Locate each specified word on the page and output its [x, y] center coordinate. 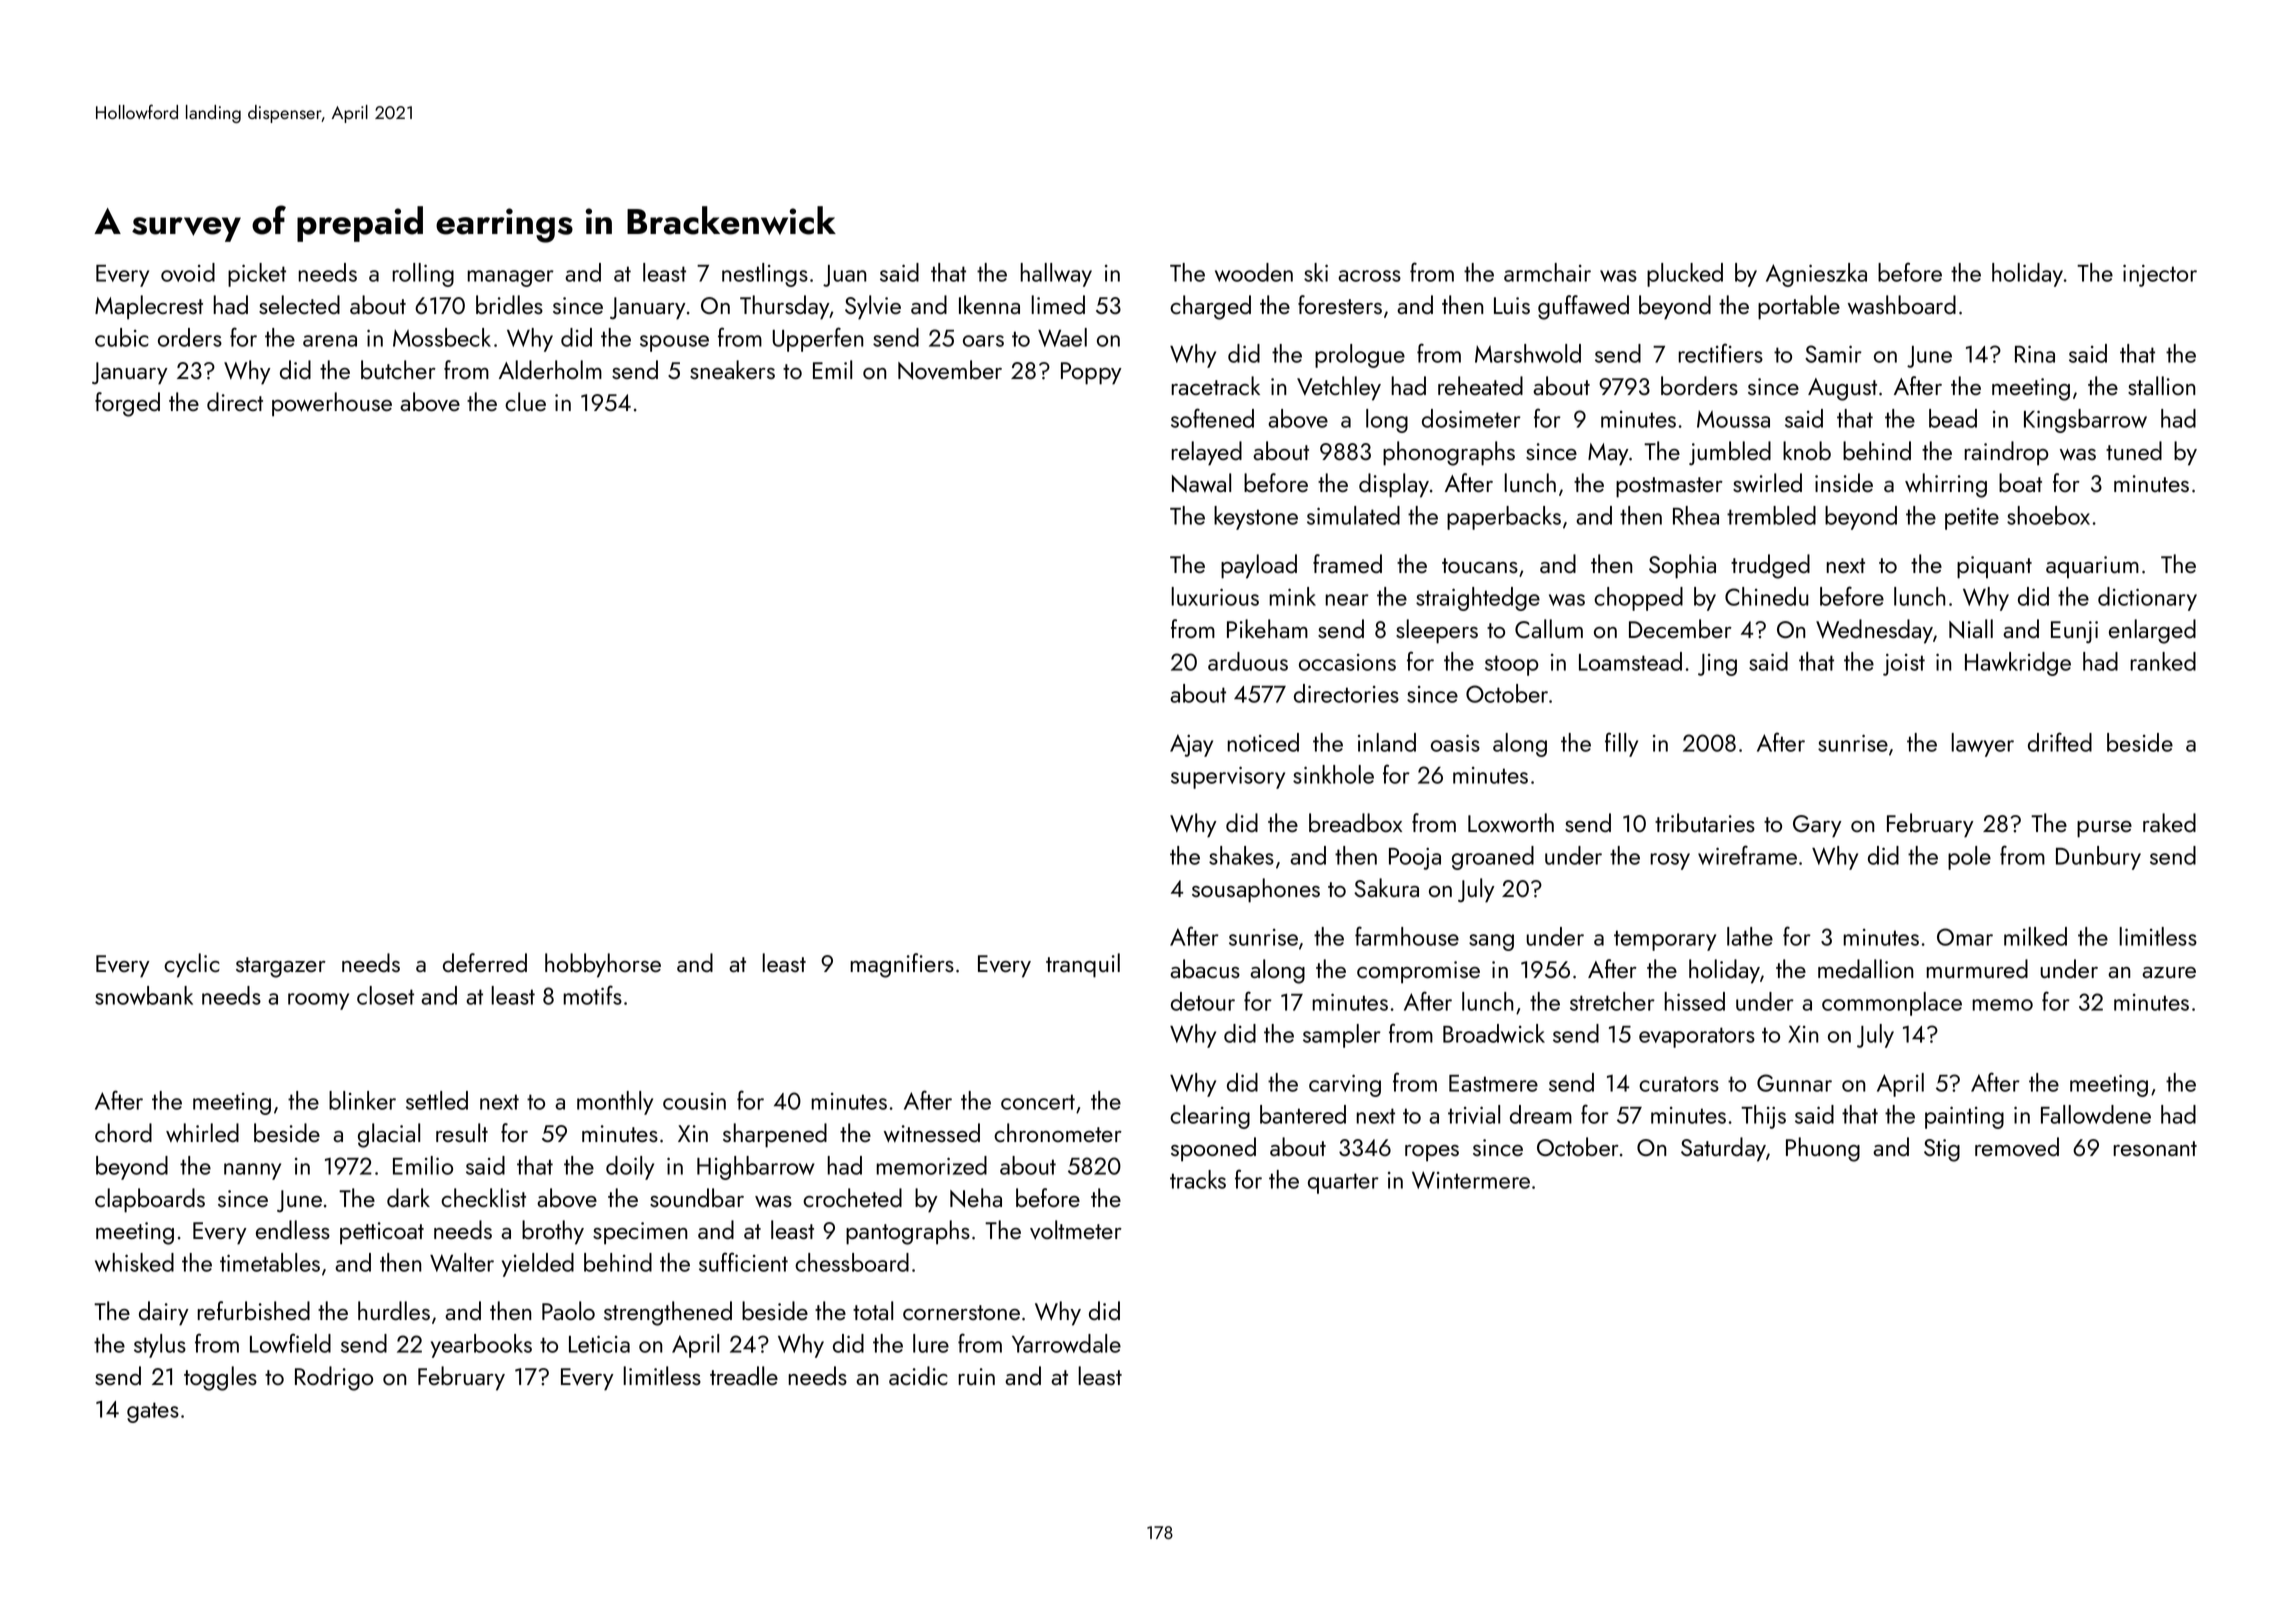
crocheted [852, 1197]
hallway [1056, 275]
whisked [134, 1262]
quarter [1343, 1183]
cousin [694, 1101]
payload [1259, 566]
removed [2017, 1147]
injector [2160, 275]
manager [510, 278]
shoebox [2048, 515]
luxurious [1215, 596]
